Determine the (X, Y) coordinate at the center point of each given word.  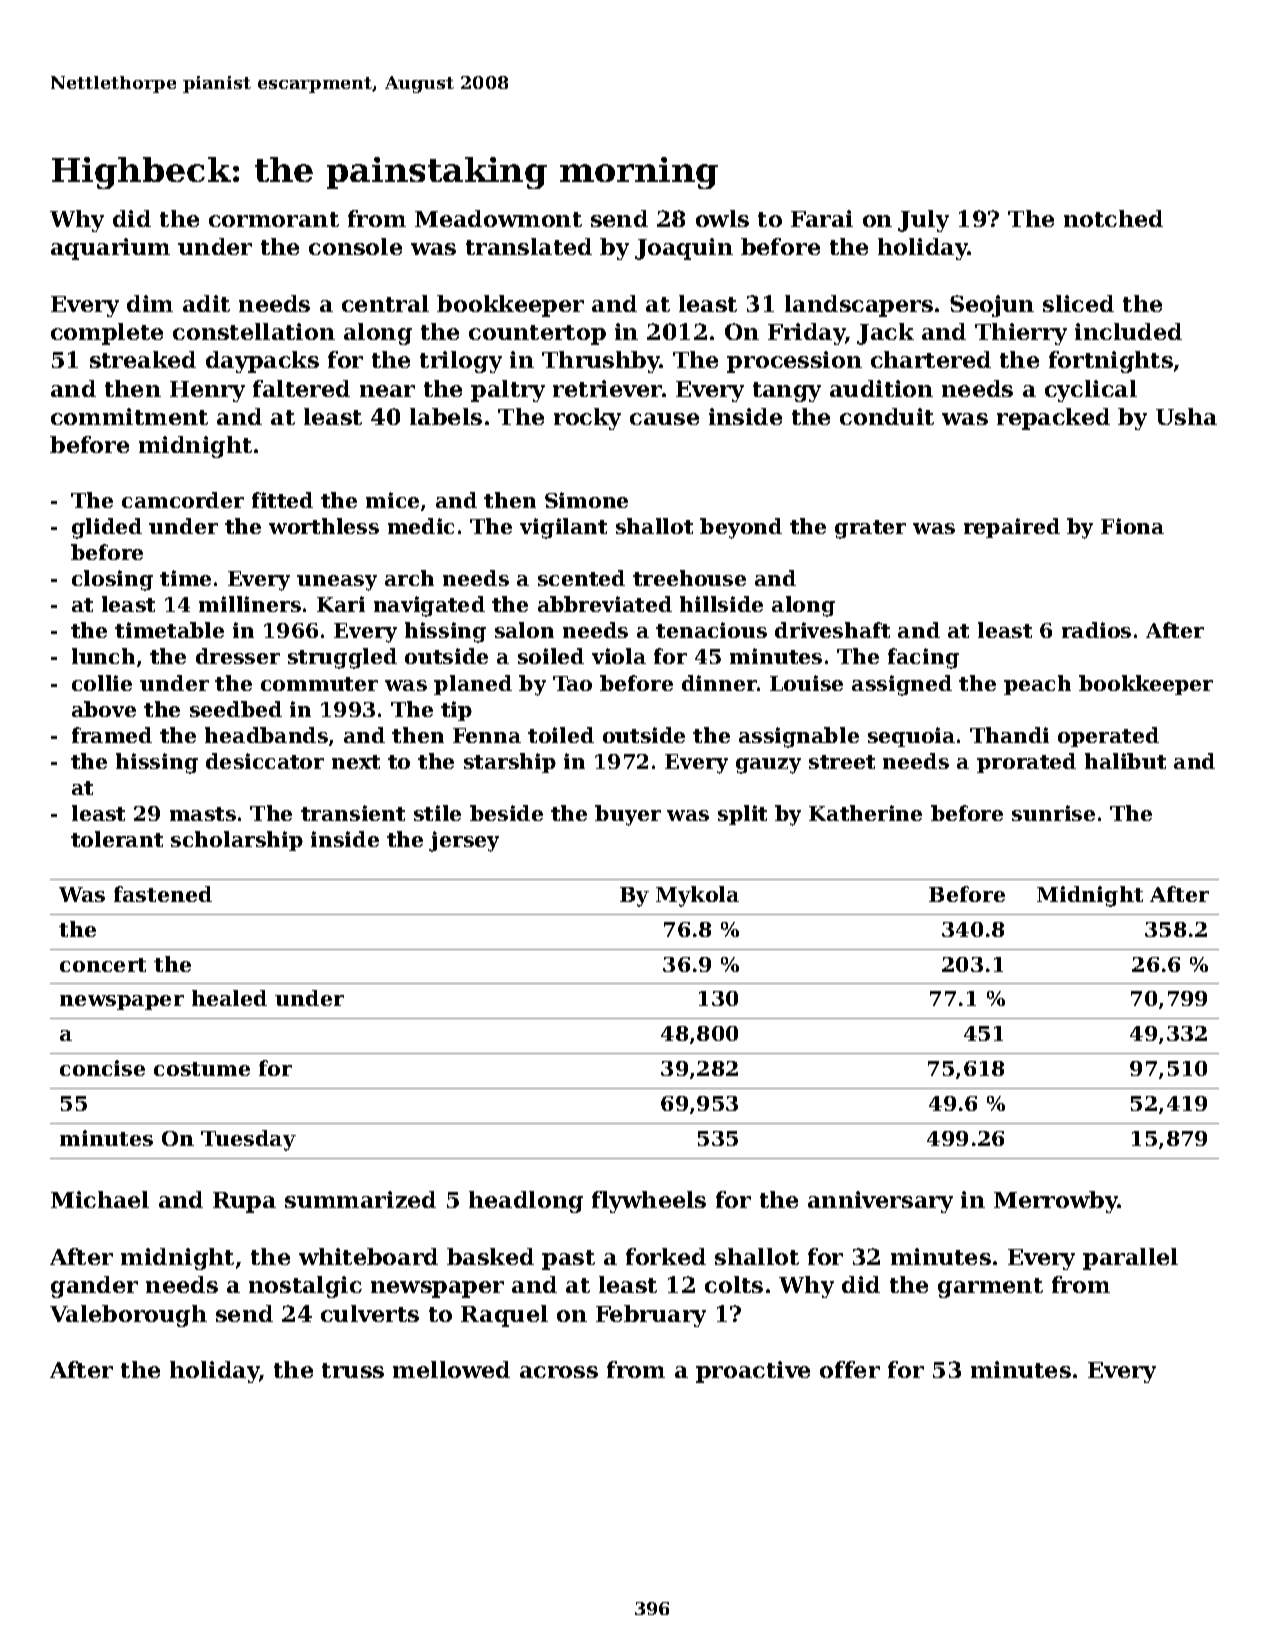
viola (619, 656)
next (356, 762)
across (559, 1372)
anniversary (880, 1202)
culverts (370, 1313)
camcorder (183, 500)
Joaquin (684, 249)
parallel (1130, 1259)
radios (1096, 630)
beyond (741, 528)
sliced (1078, 303)
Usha (1186, 416)
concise (102, 1068)
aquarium (110, 249)
